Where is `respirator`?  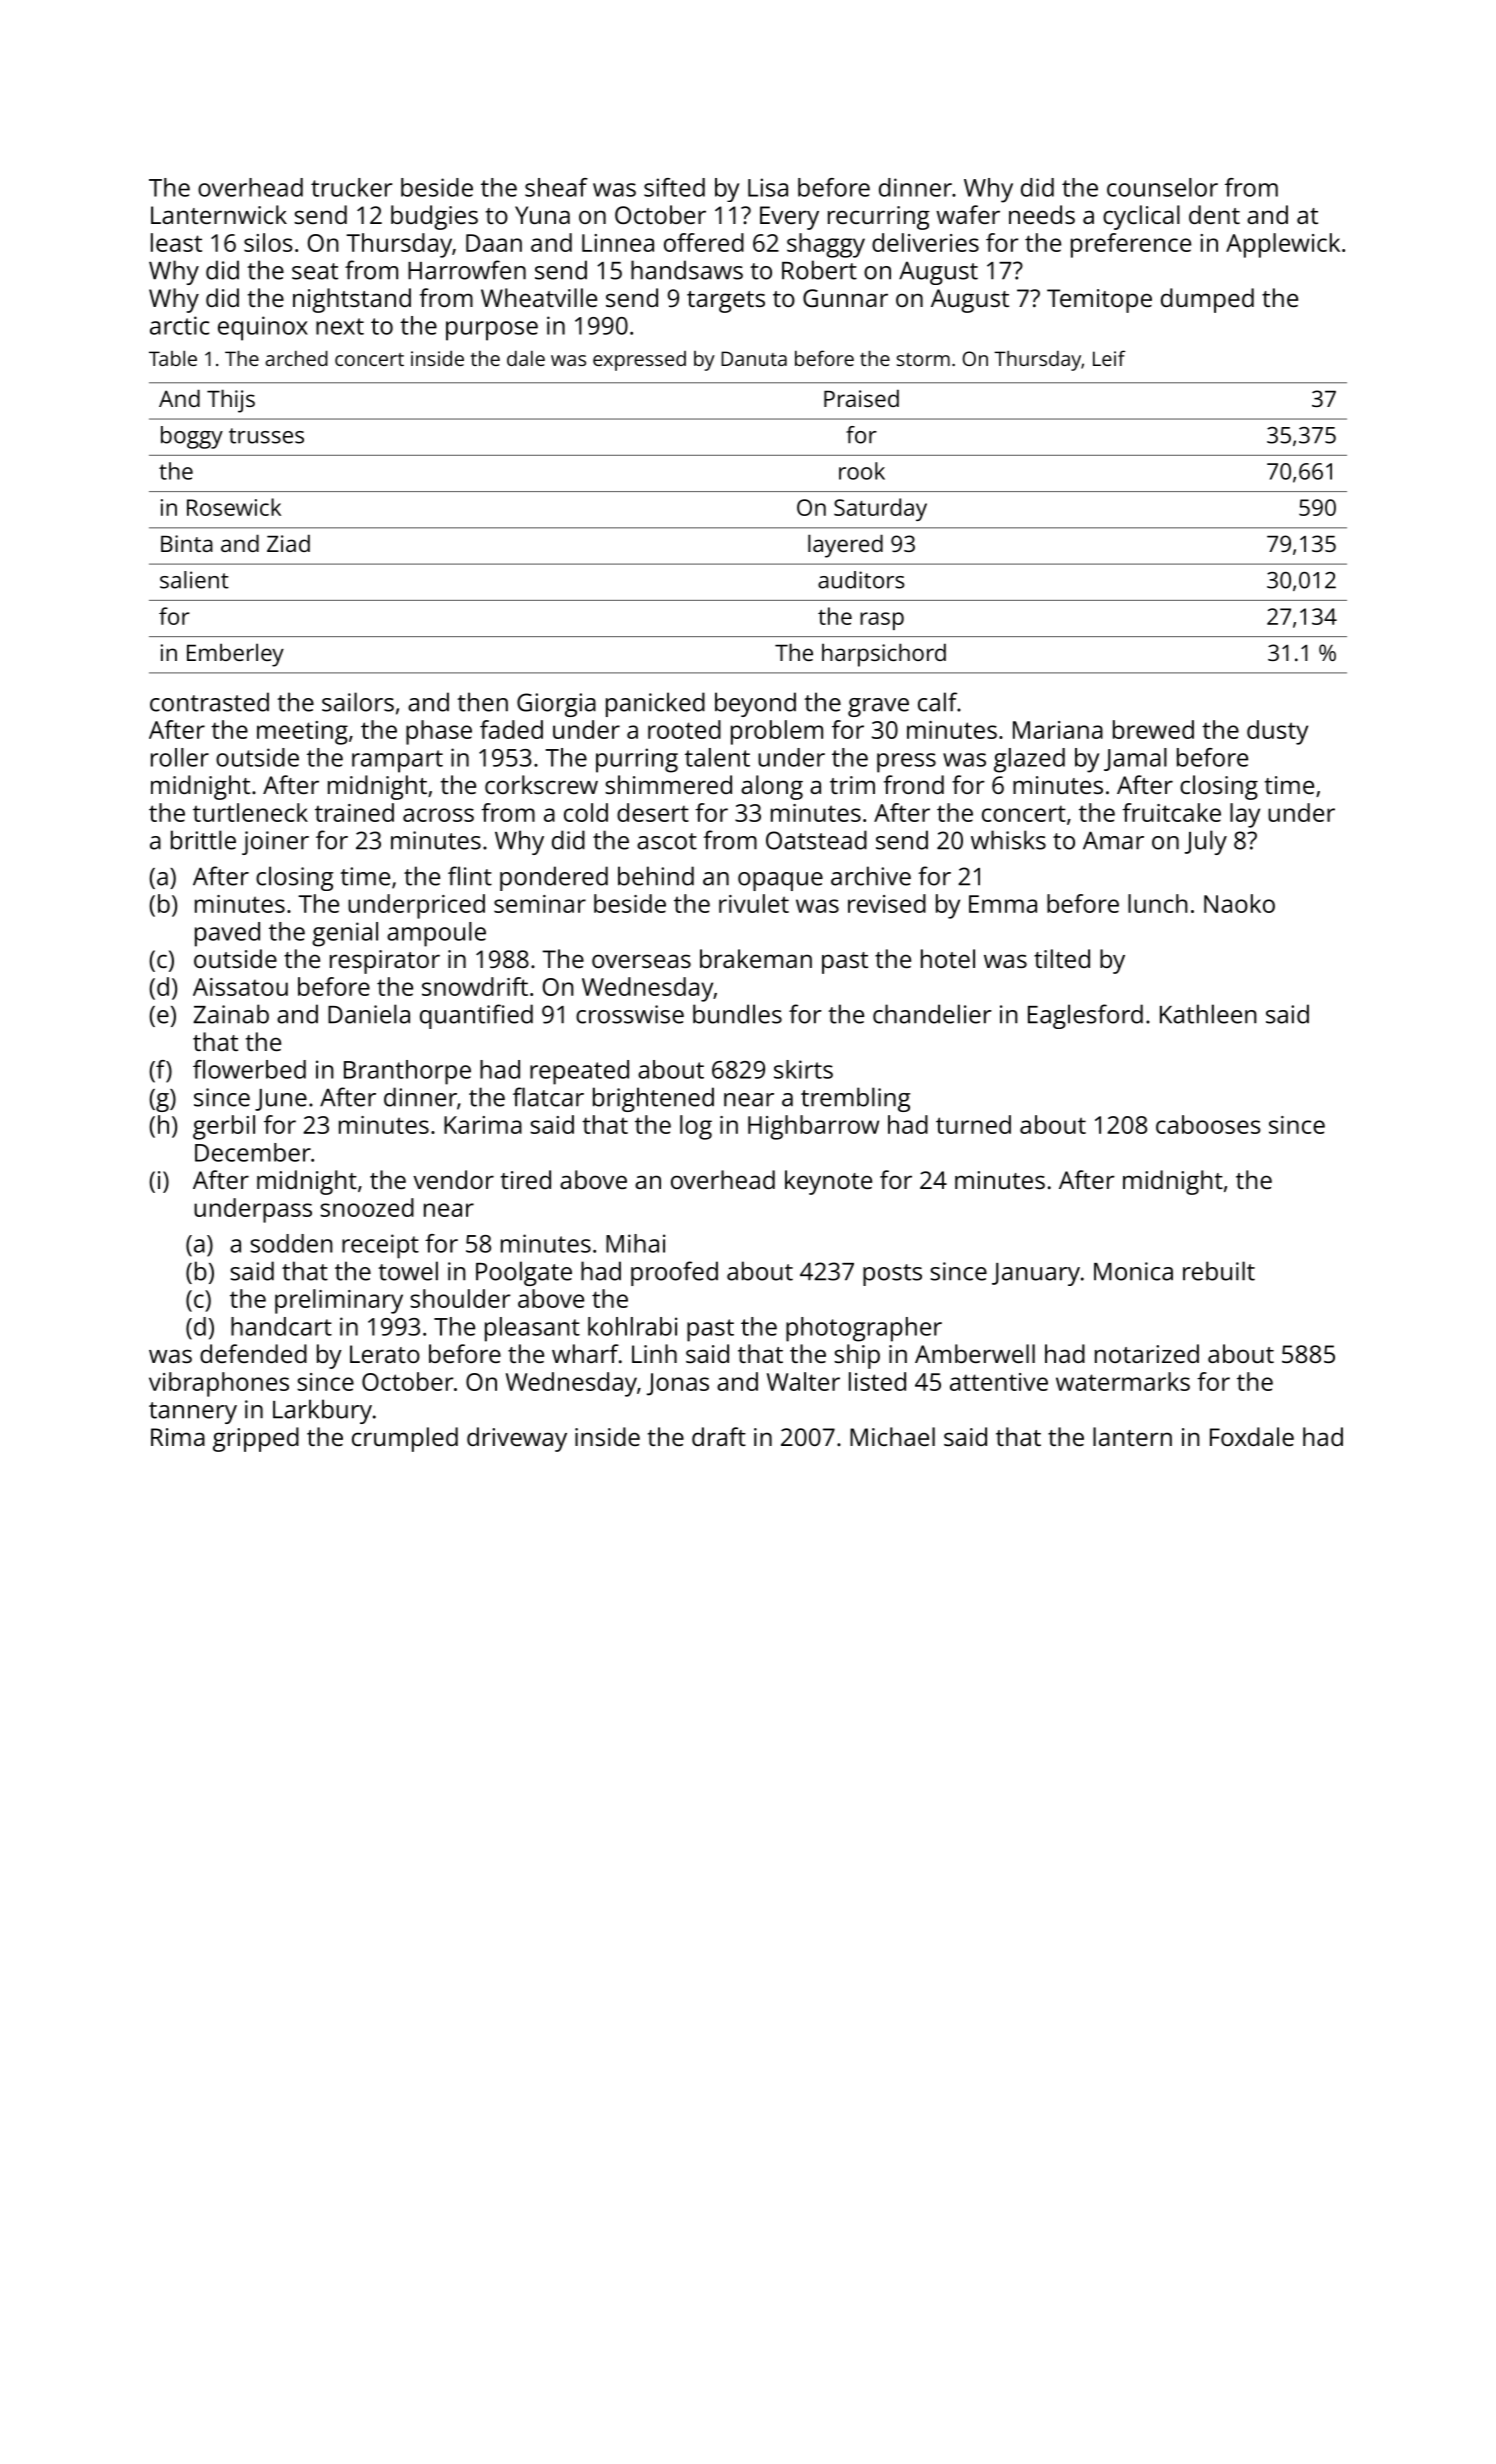
respirator is located at coordinates (385, 962).
